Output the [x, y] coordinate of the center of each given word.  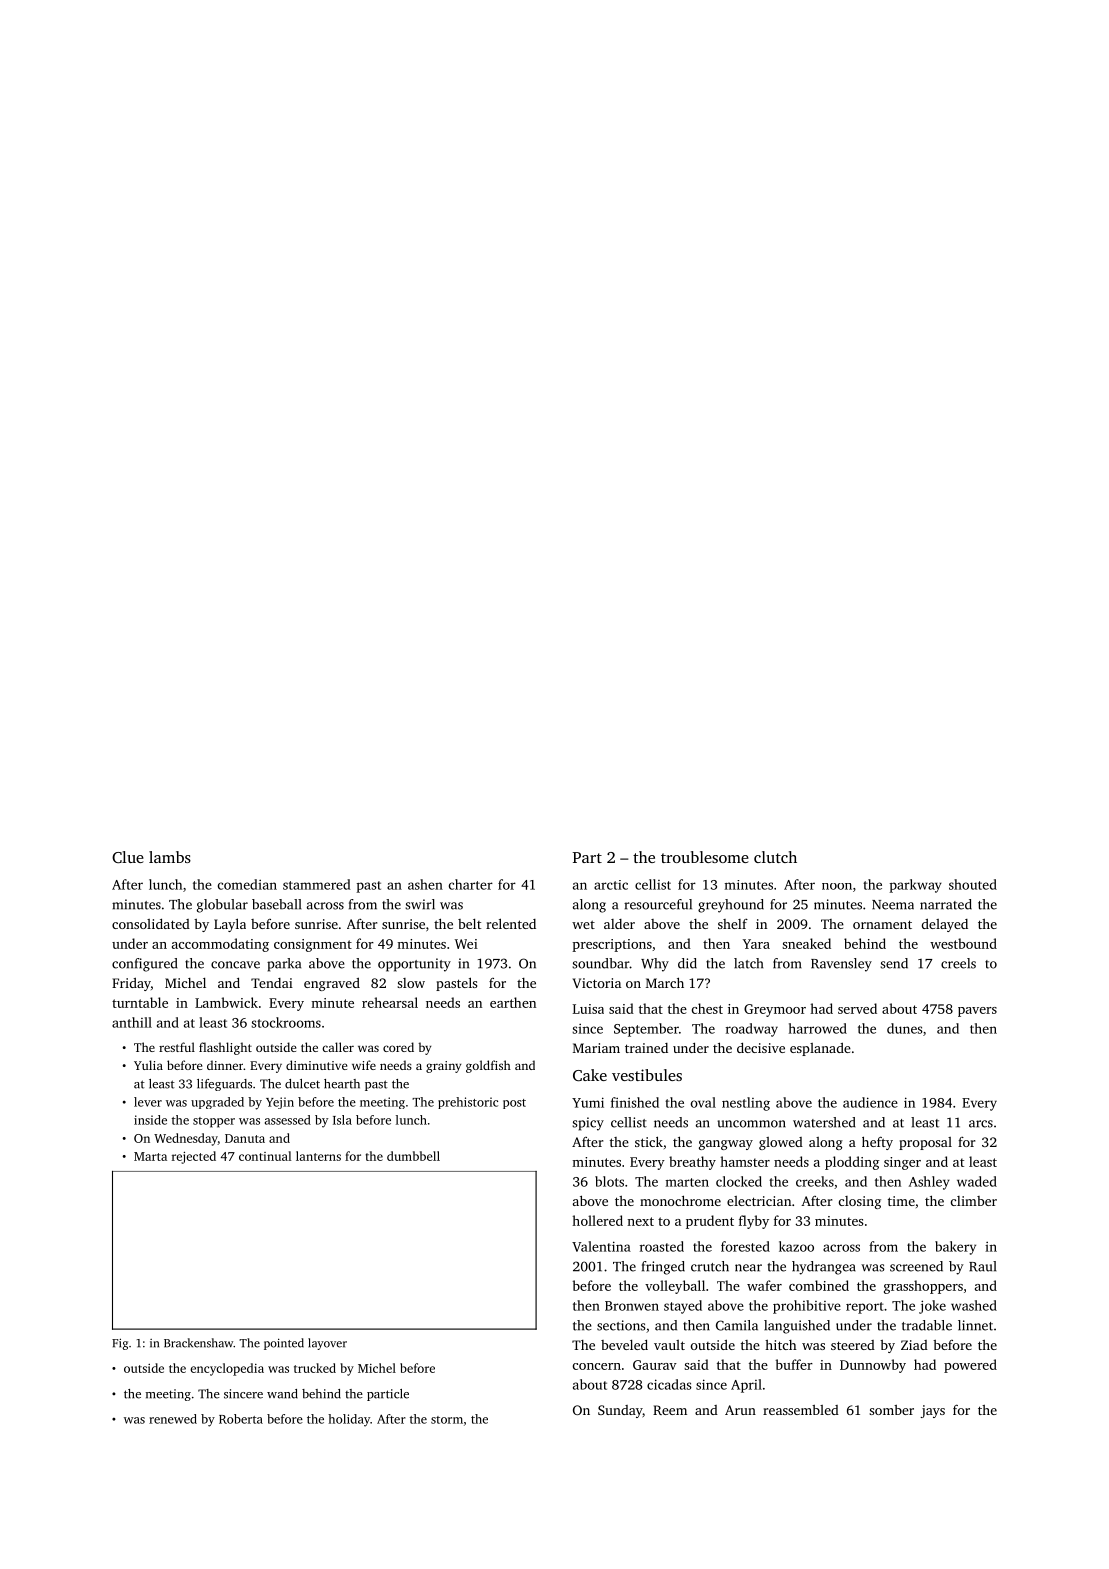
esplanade [820, 1049]
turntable [140, 1002]
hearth [342, 1084]
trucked [315, 1368]
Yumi [588, 1102]
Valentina [601, 1246]
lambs [170, 857]
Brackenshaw [198, 1343]
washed [974, 1305]
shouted [973, 884]
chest [707, 1008]
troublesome [705, 857]
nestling [746, 1104]
